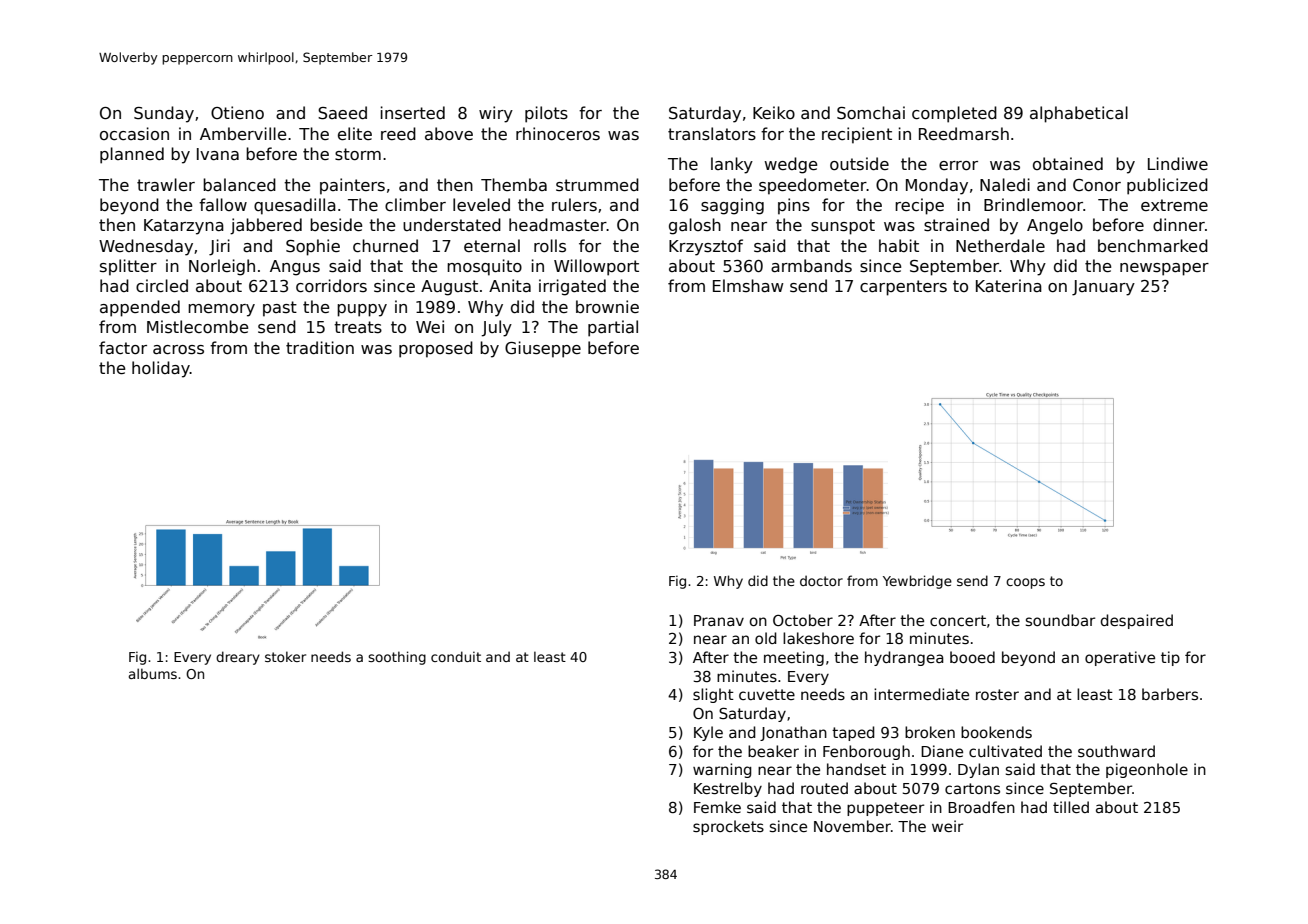 The height and width of the page is (924, 1308). What do you see at coordinates (1164, 269) in the page?
I see `newspaper` at bounding box center [1164, 269].
